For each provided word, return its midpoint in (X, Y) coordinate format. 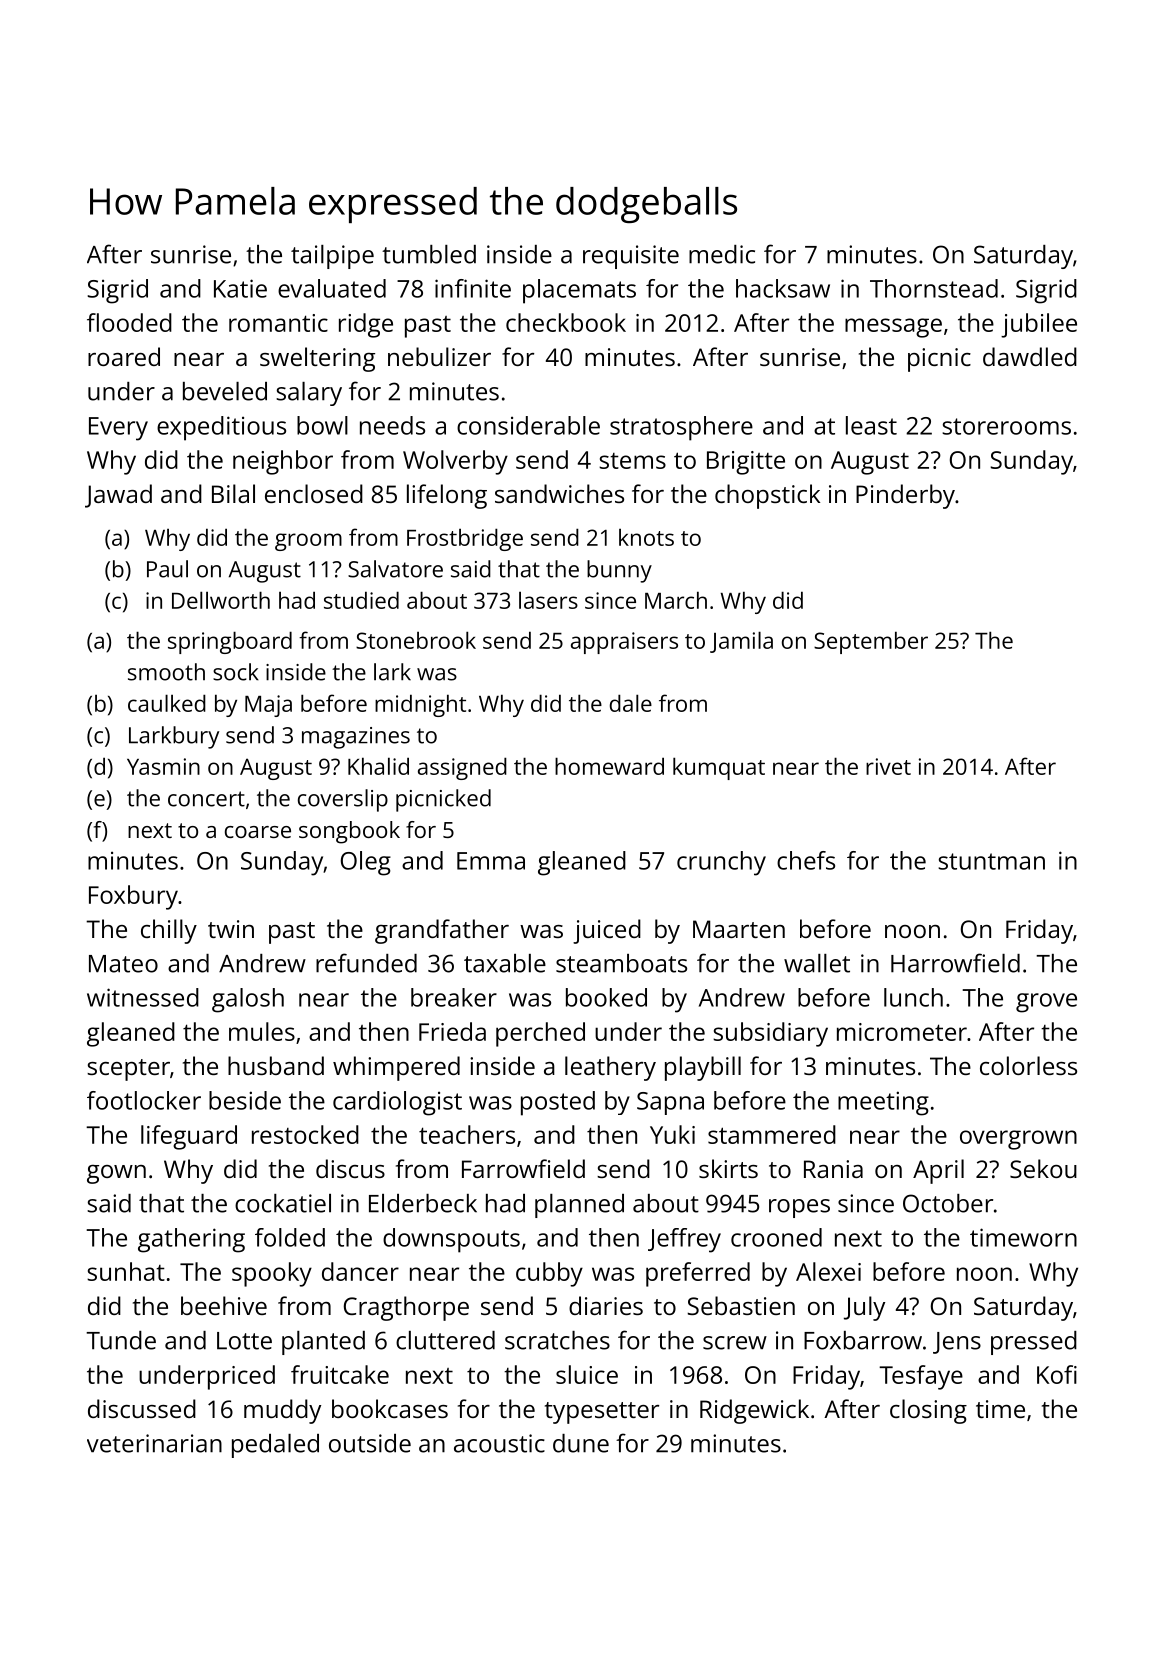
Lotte (244, 1341)
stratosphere (681, 428)
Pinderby (905, 496)
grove (1046, 1003)
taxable (505, 963)
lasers (548, 600)
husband (276, 1065)
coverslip (343, 800)
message (893, 328)
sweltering (317, 359)
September (871, 642)
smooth (166, 672)
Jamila (741, 642)
